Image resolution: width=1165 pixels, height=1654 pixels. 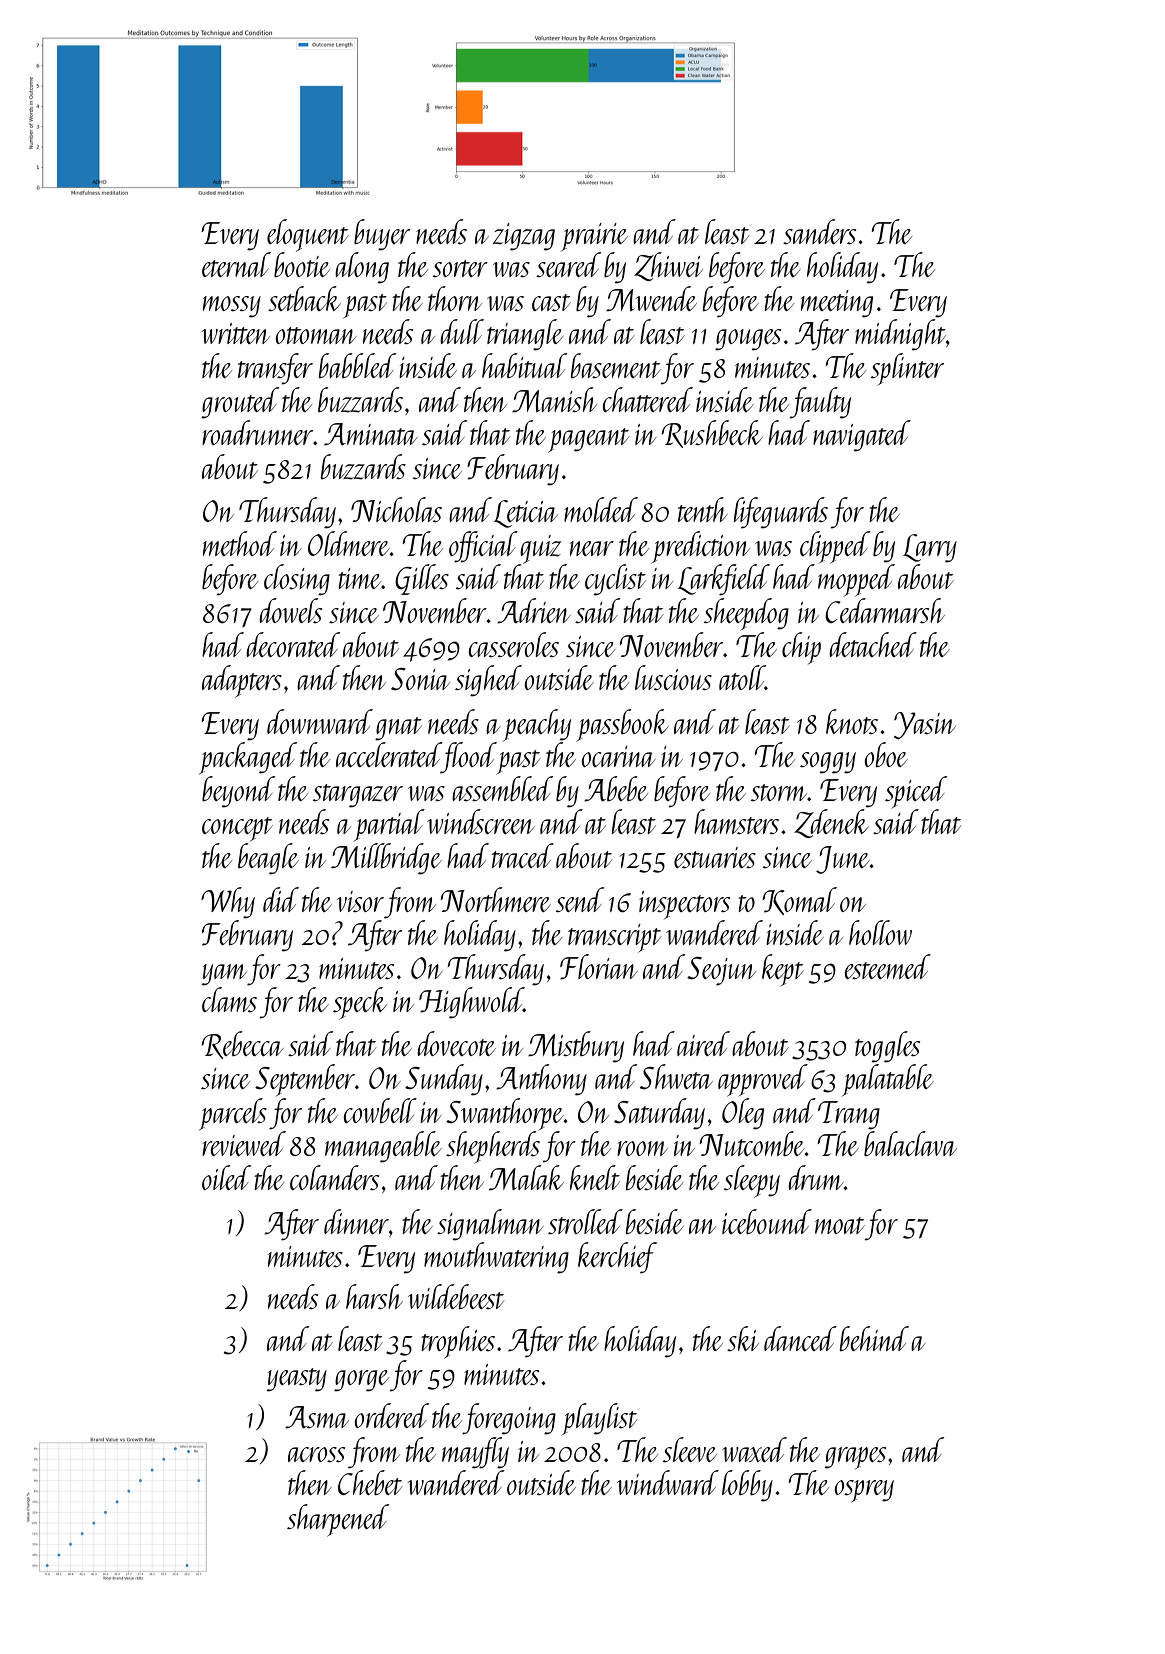 I want to click on ordered, so click(x=391, y=1415).
